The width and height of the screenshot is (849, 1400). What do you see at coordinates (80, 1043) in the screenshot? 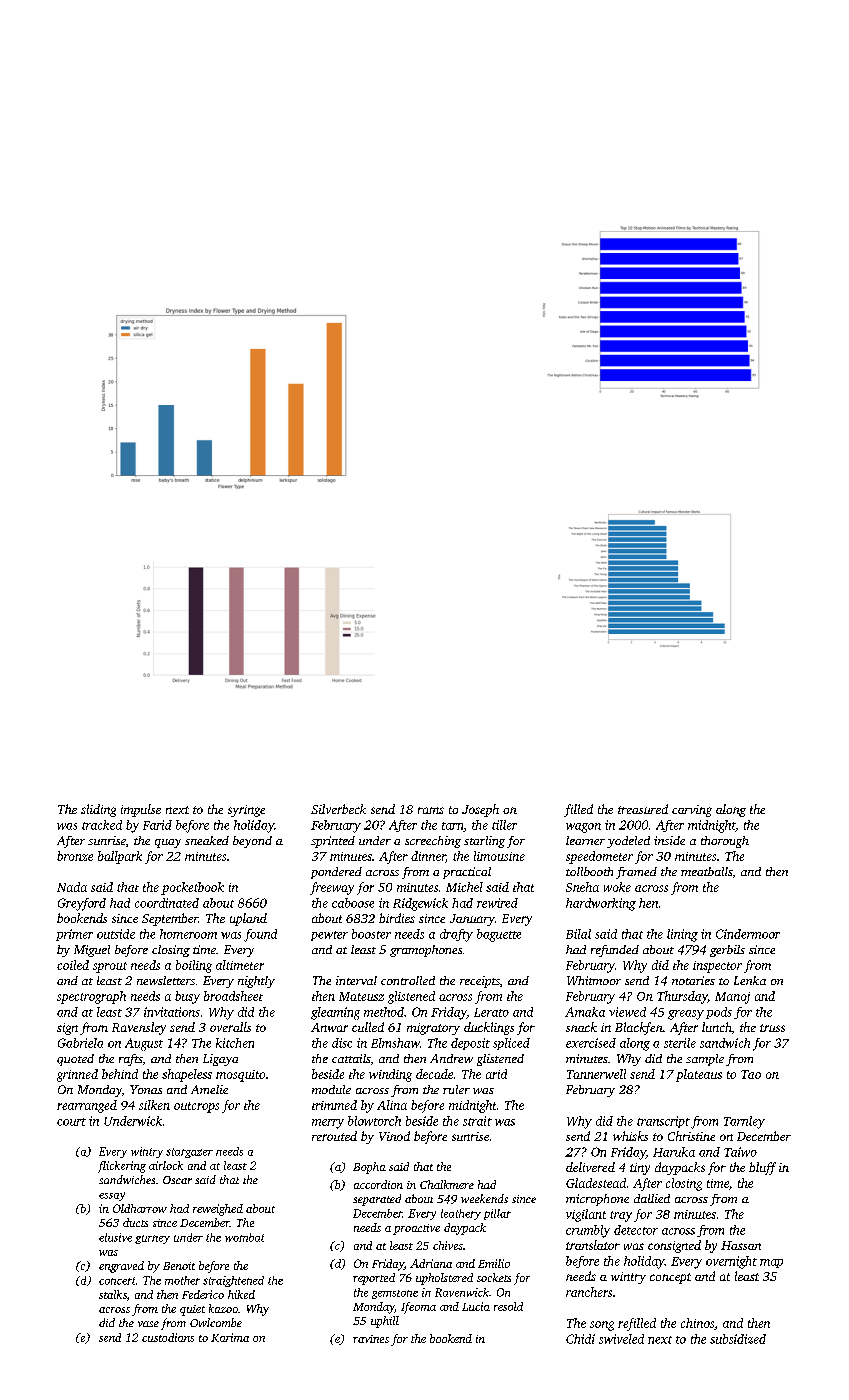
I see `Gabriela` at bounding box center [80, 1043].
